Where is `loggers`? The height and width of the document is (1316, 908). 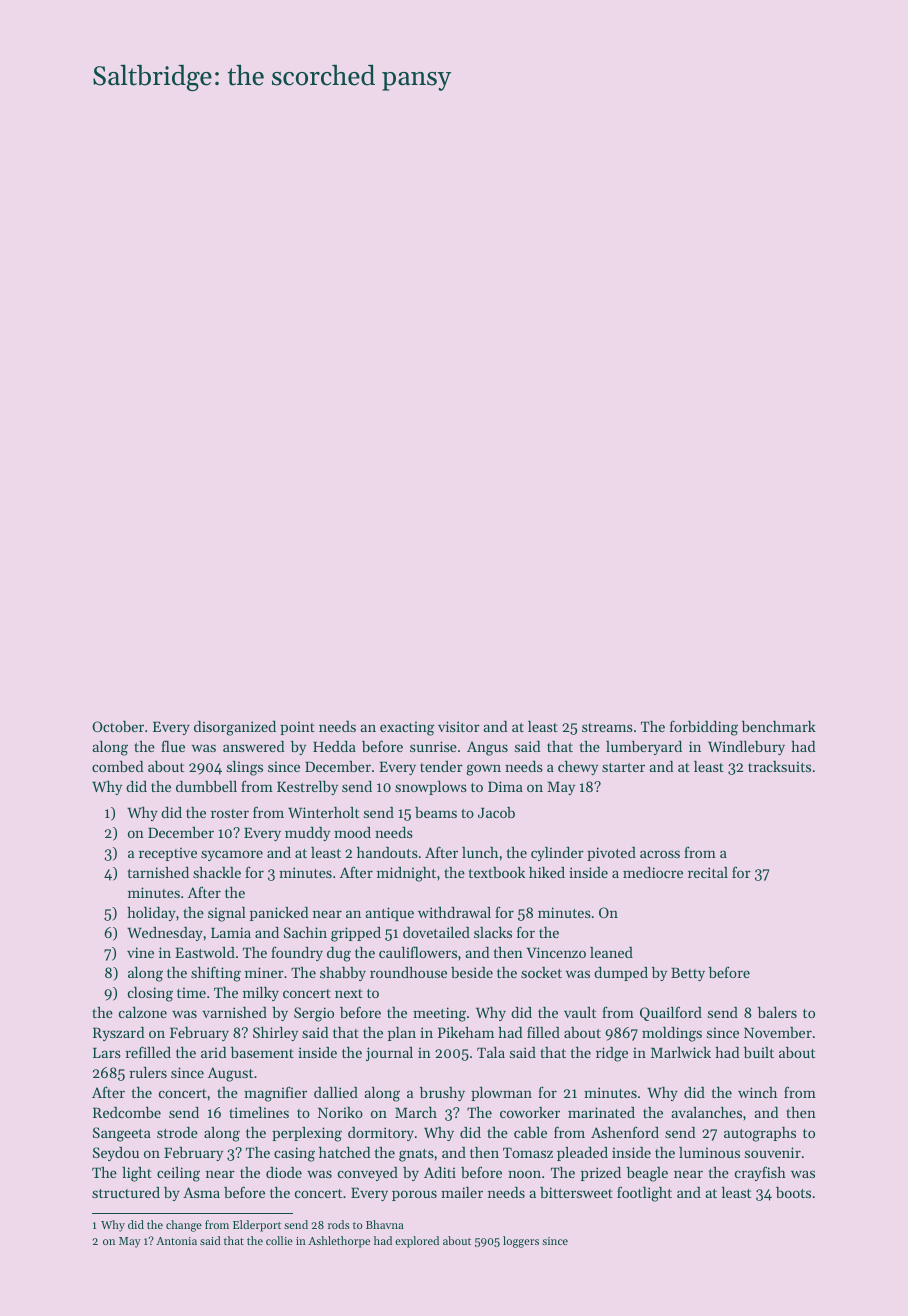 loggers is located at coordinates (521, 1242).
